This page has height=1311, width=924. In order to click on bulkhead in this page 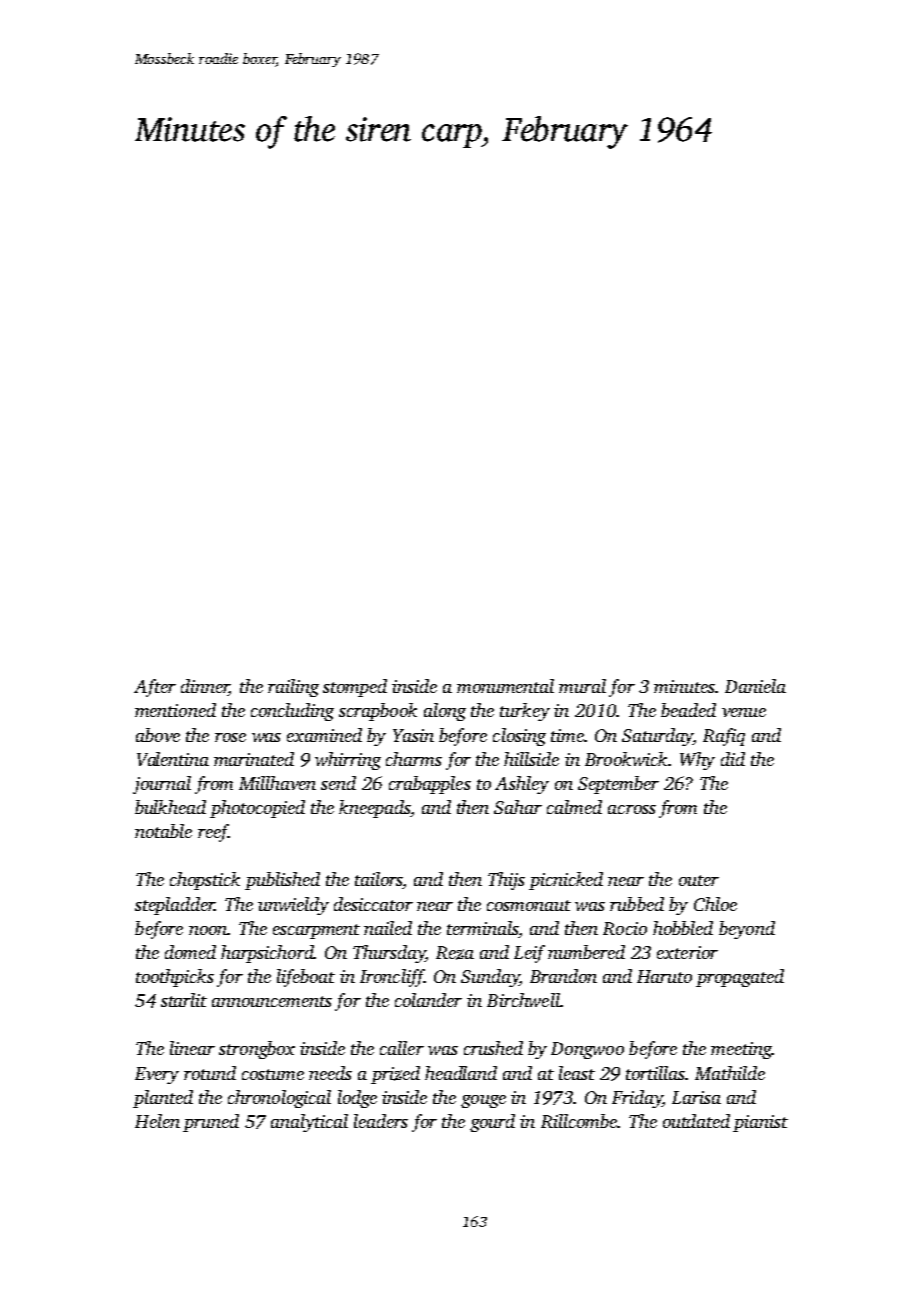, I will do `click(170, 807)`.
